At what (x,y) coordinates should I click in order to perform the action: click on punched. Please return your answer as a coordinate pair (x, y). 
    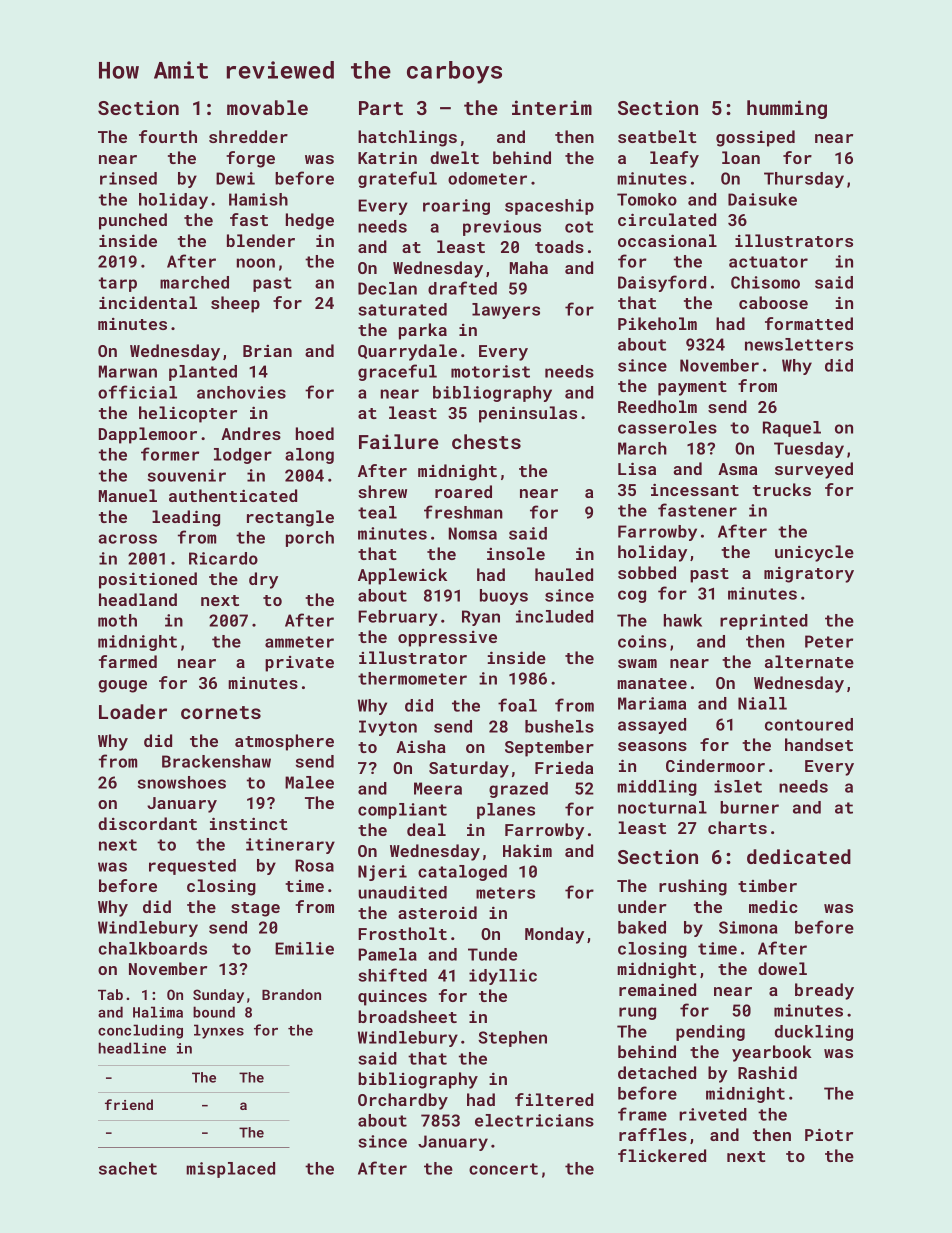
    Looking at the image, I should click on (133, 221).
